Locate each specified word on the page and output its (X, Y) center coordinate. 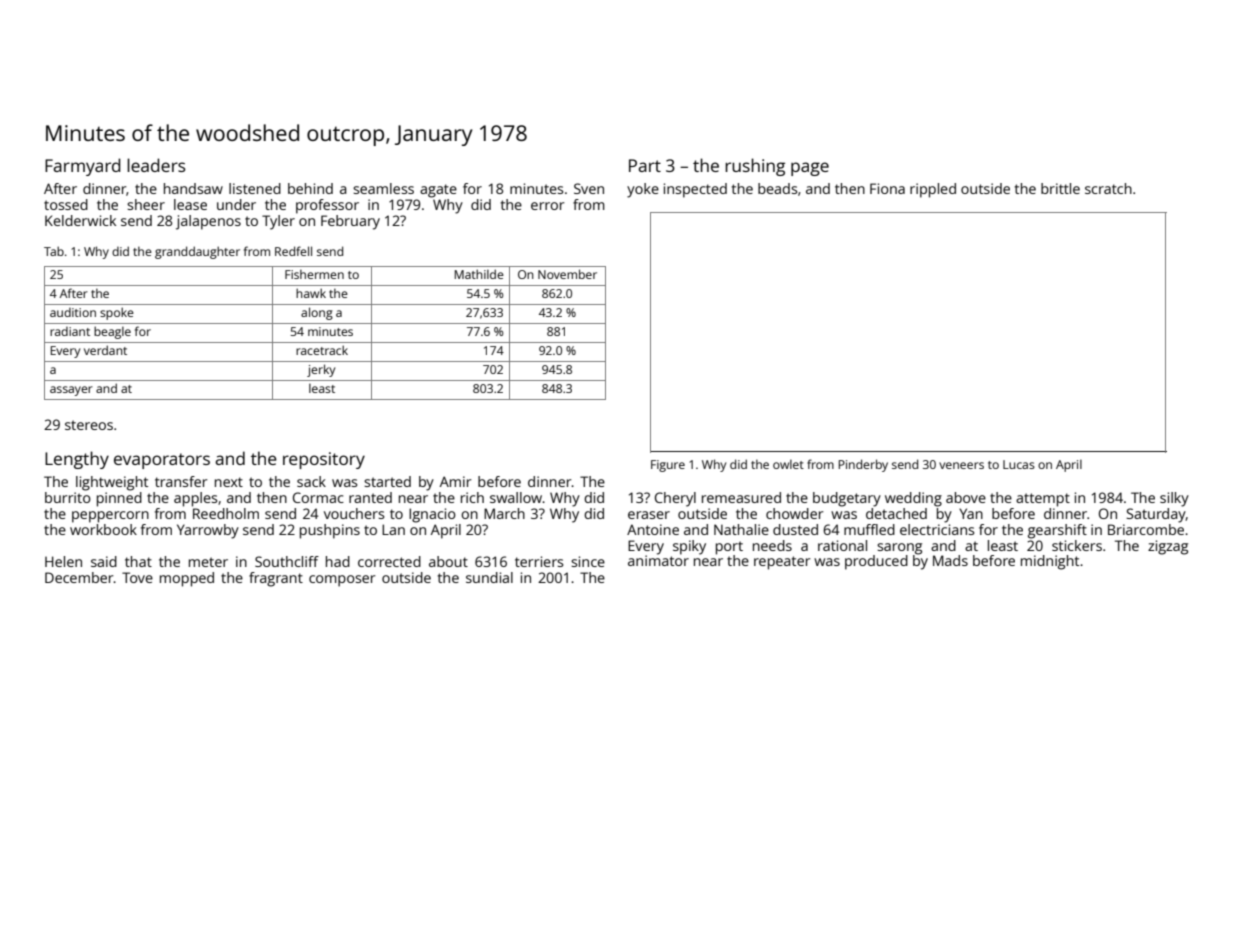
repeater (782, 563)
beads (777, 188)
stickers (1077, 545)
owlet (788, 464)
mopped (187, 579)
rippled (933, 190)
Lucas (1019, 464)
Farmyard (83, 167)
